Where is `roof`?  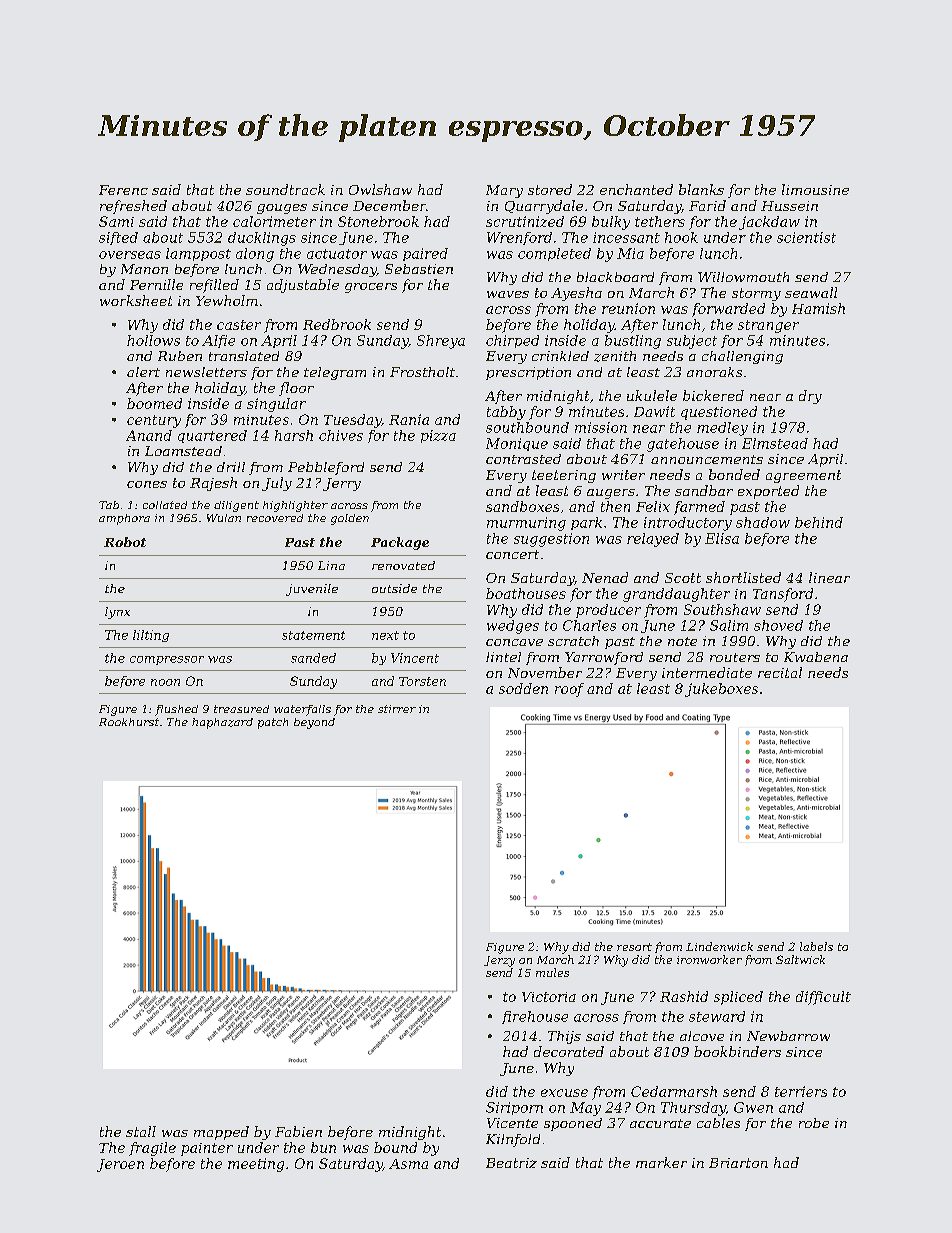
roof is located at coordinates (569, 690).
